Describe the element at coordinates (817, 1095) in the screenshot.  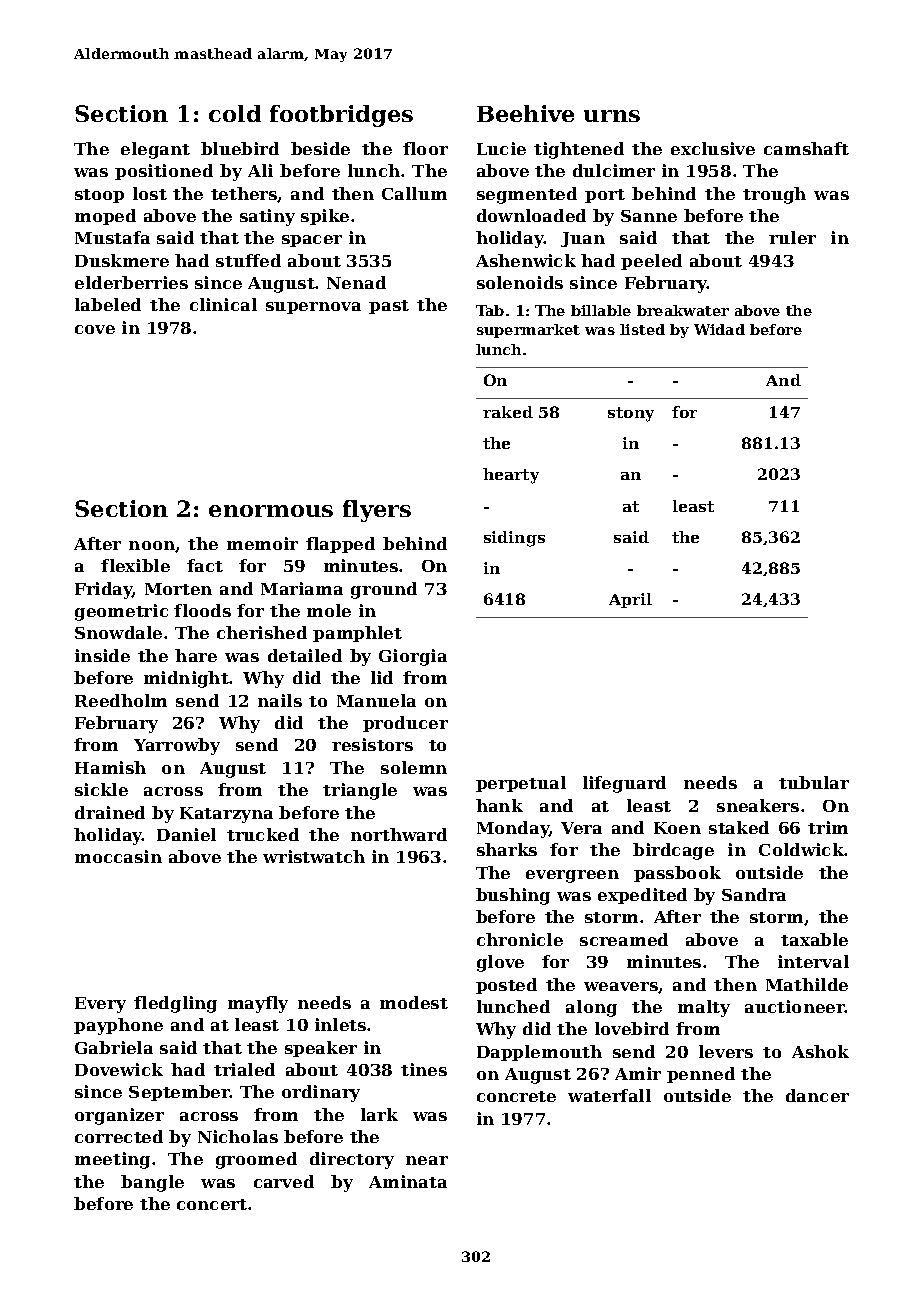
I see `dancer` at that location.
